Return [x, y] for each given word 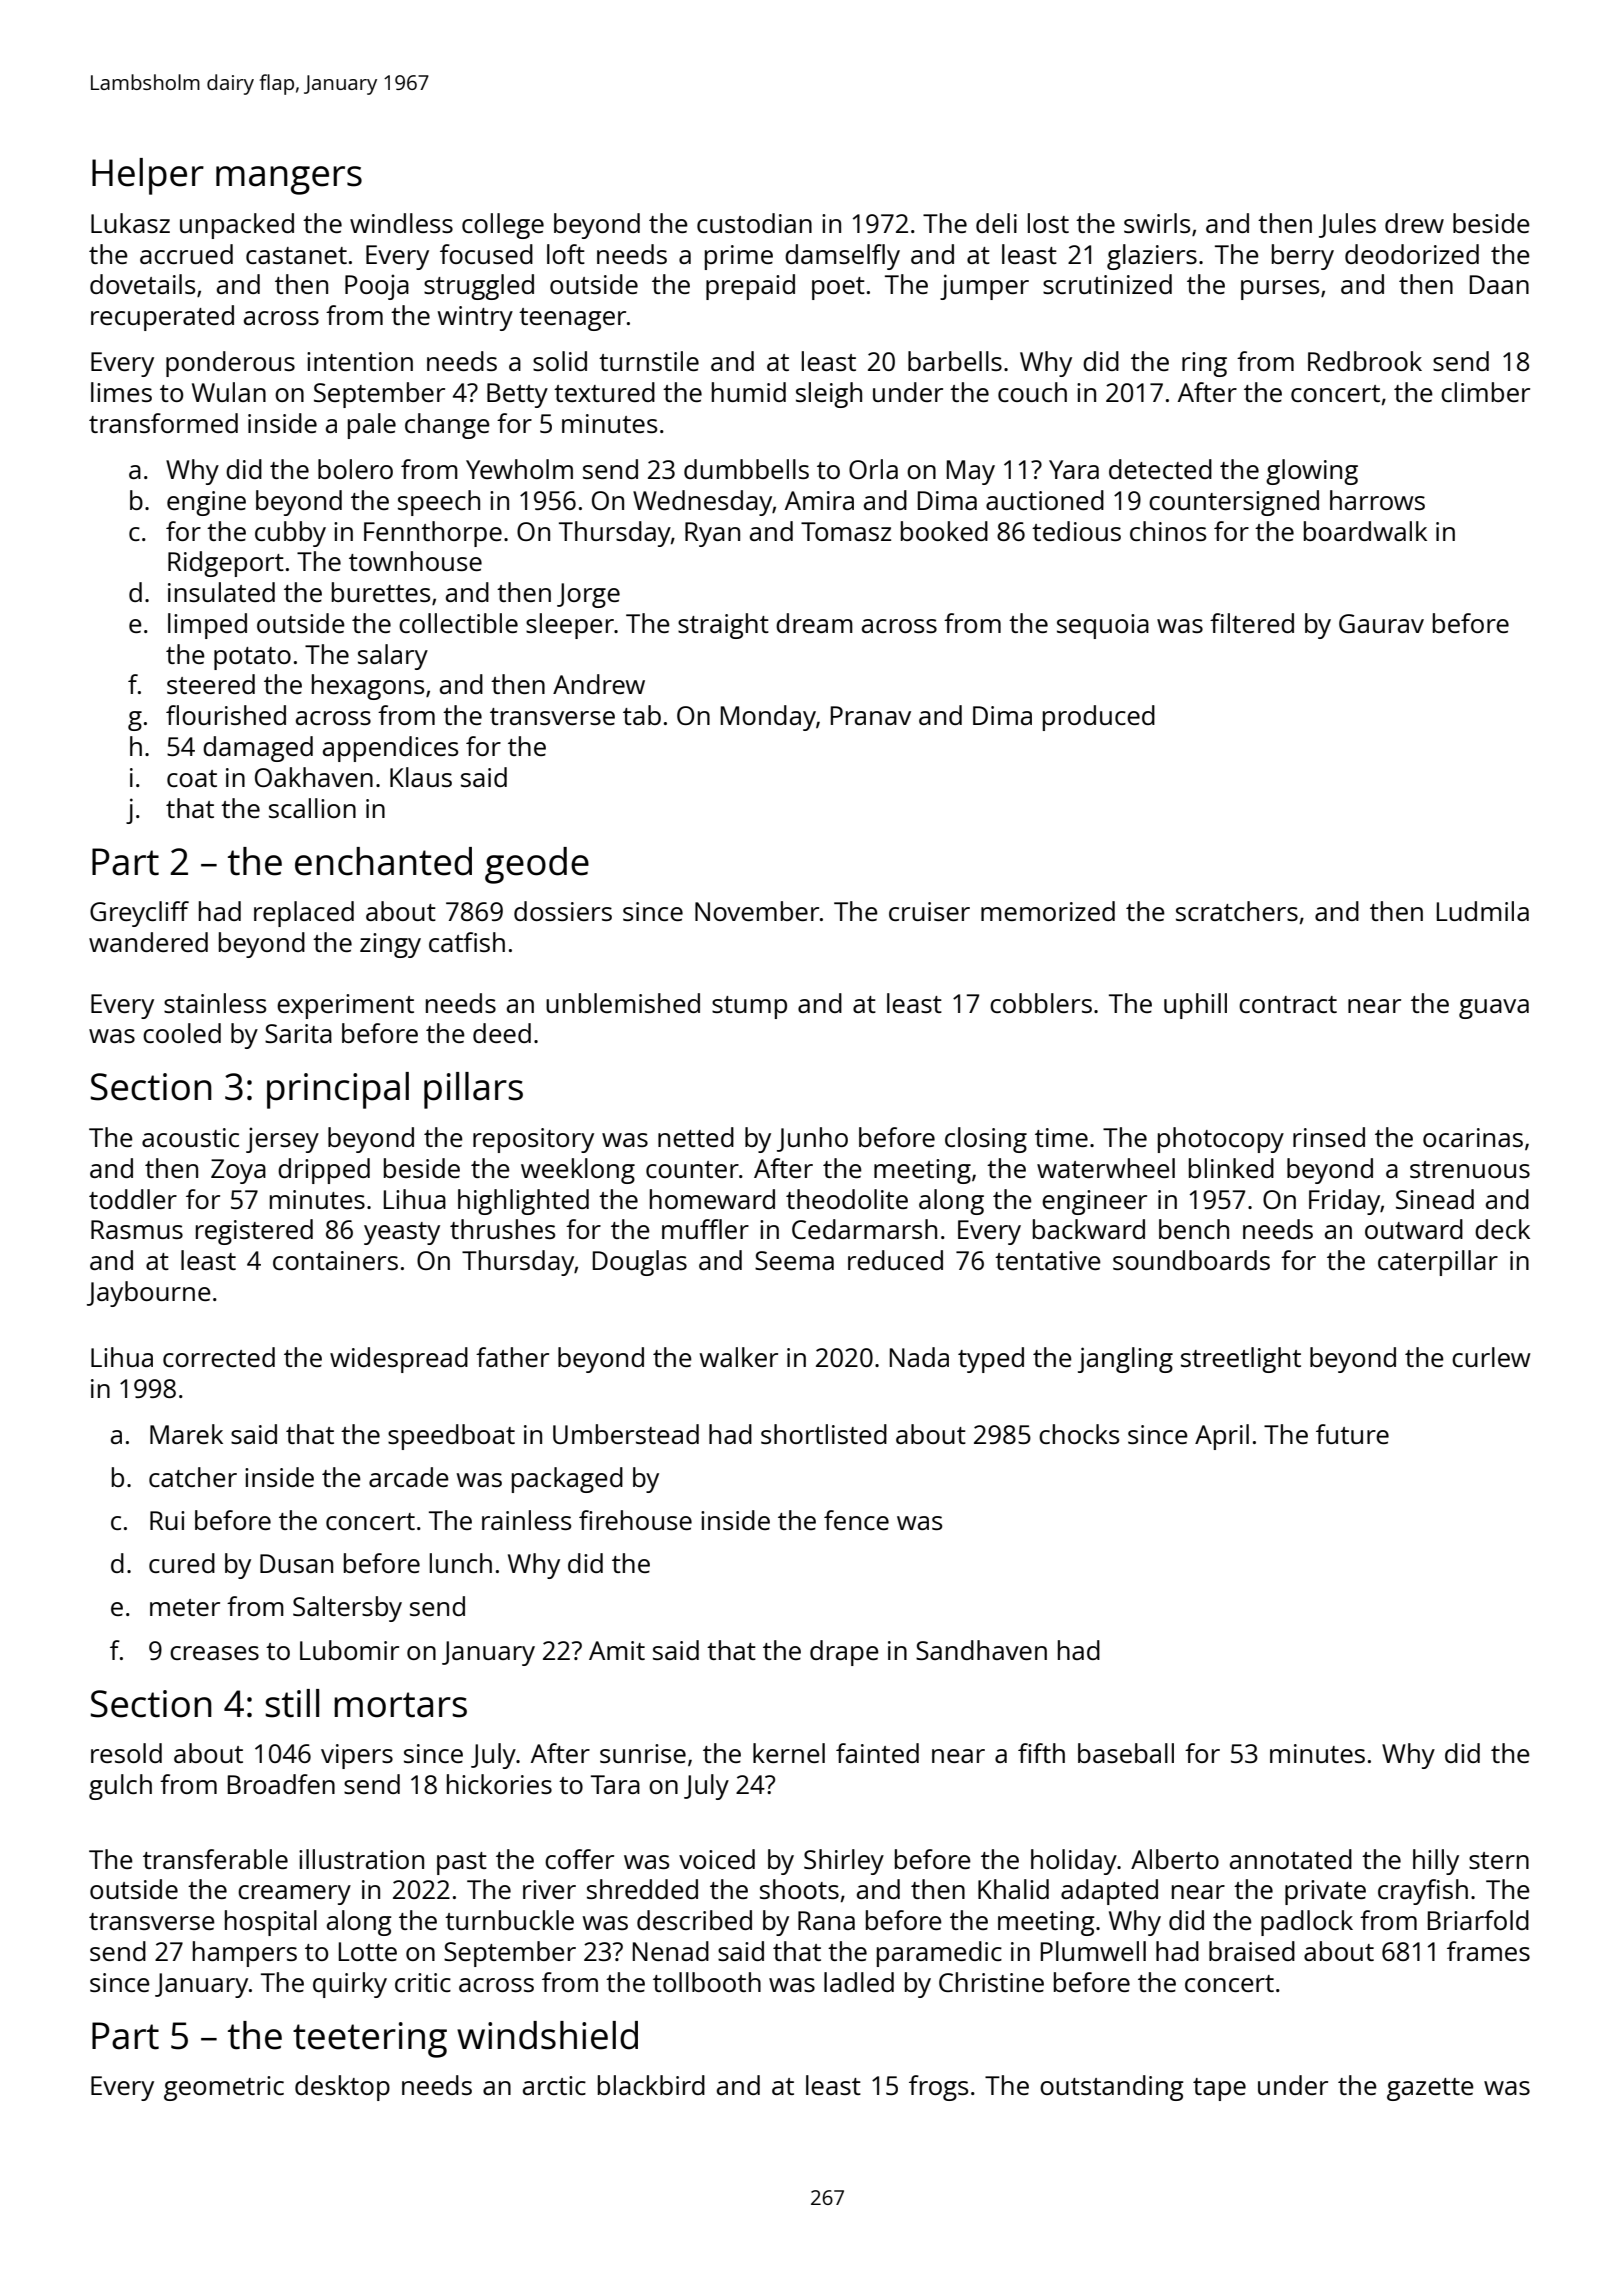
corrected [219, 1357]
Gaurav [1381, 623]
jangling [1125, 1360]
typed [991, 1360]
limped [207, 626]
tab [642, 715]
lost [1048, 223]
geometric [224, 2088]
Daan [1499, 284]
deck [1502, 1229]
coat [192, 778]
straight [723, 626]
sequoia [1103, 626]
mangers [289, 180]
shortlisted [824, 1434]
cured [182, 1563]
